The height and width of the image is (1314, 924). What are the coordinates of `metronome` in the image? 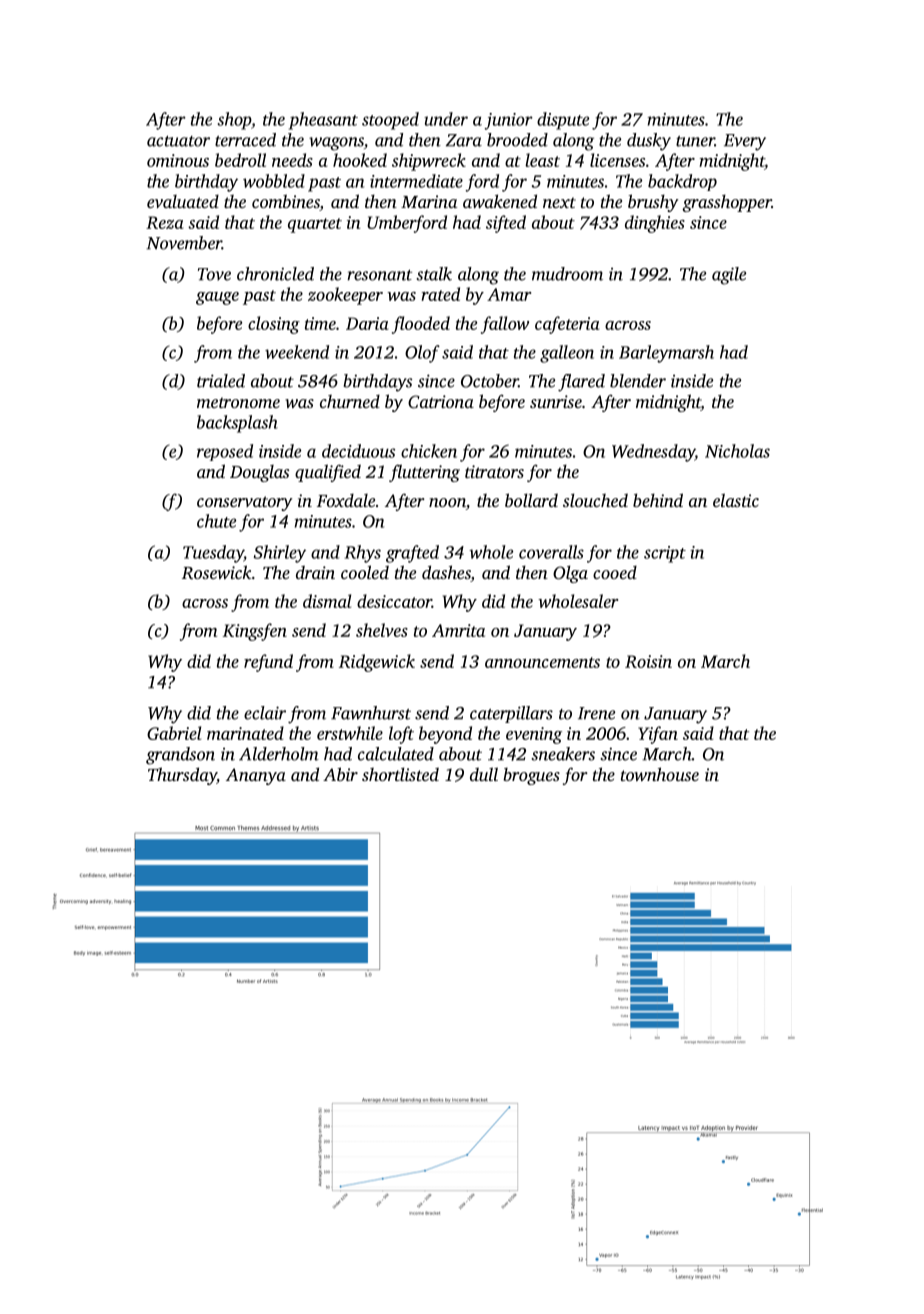 It's located at (238, 402).
